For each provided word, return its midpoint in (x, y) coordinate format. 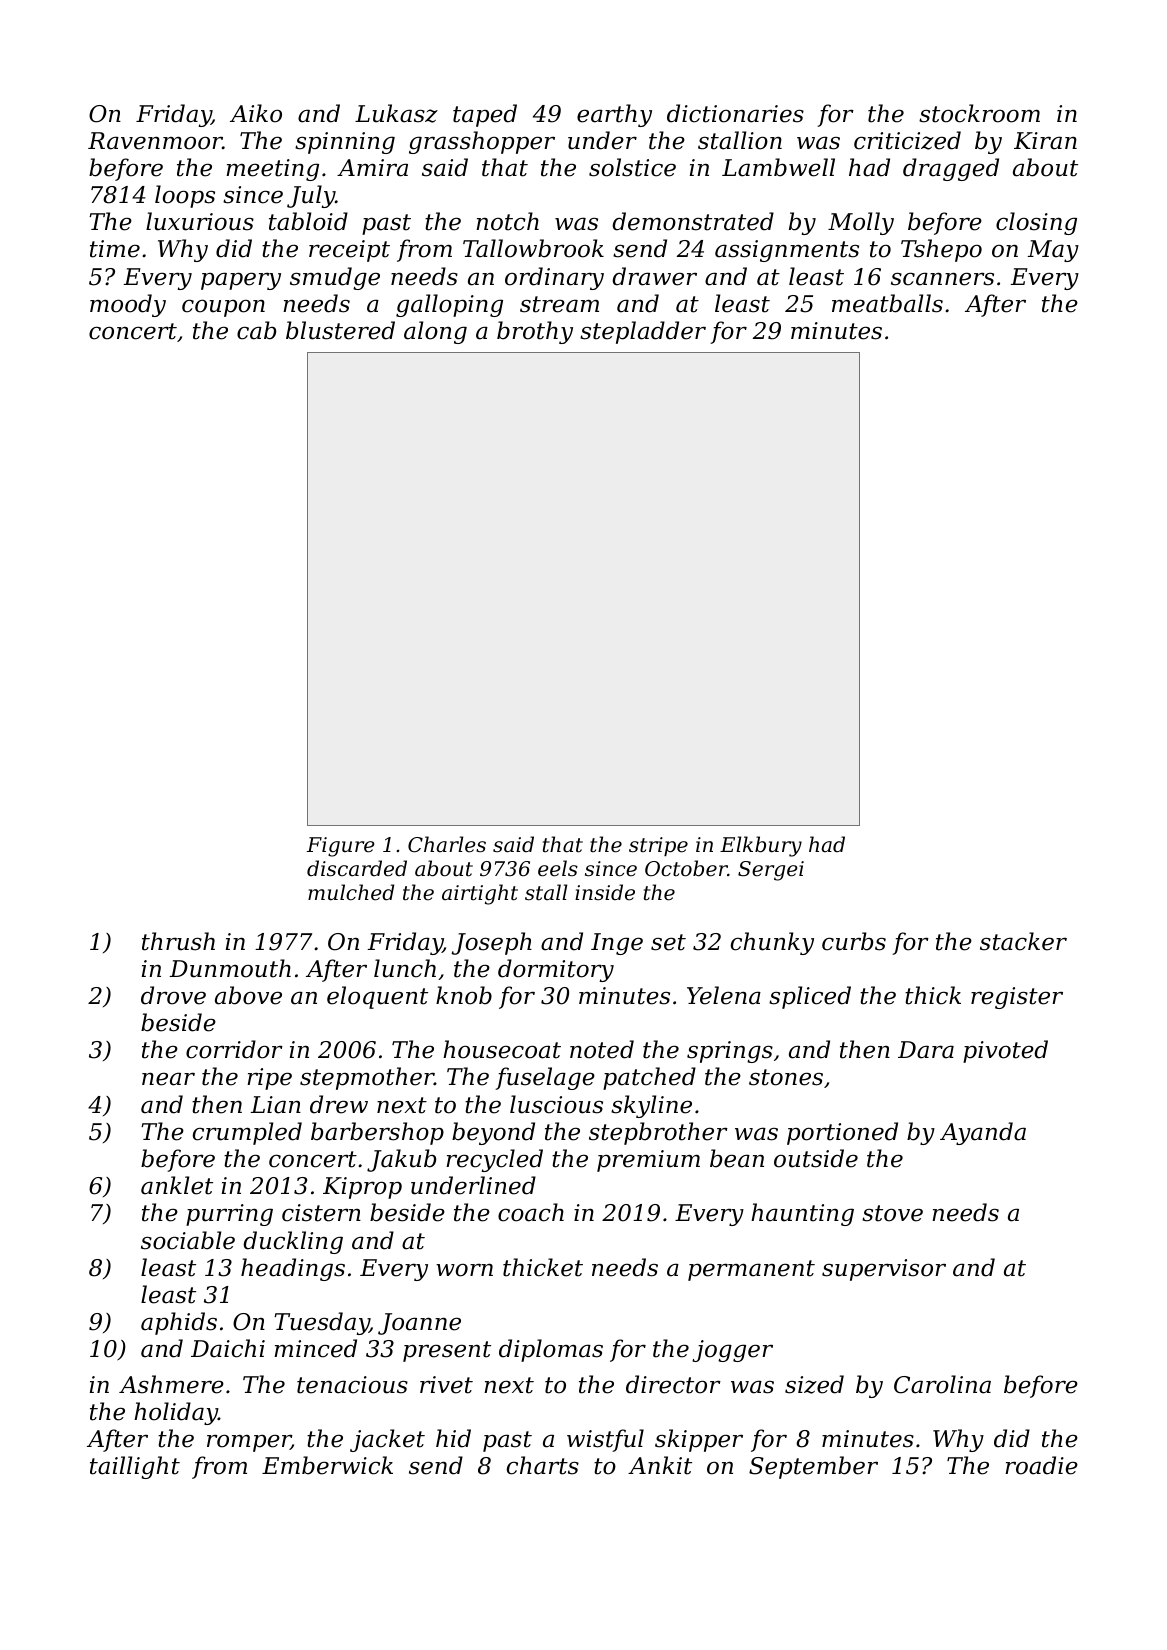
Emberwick (327, 1465)
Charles (447, 844)
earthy (614, 115)
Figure (340, 847)
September (813, 1467)
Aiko (256, 113)
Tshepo (941, 250)
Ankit (660, 1465)
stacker (1023, 941)
